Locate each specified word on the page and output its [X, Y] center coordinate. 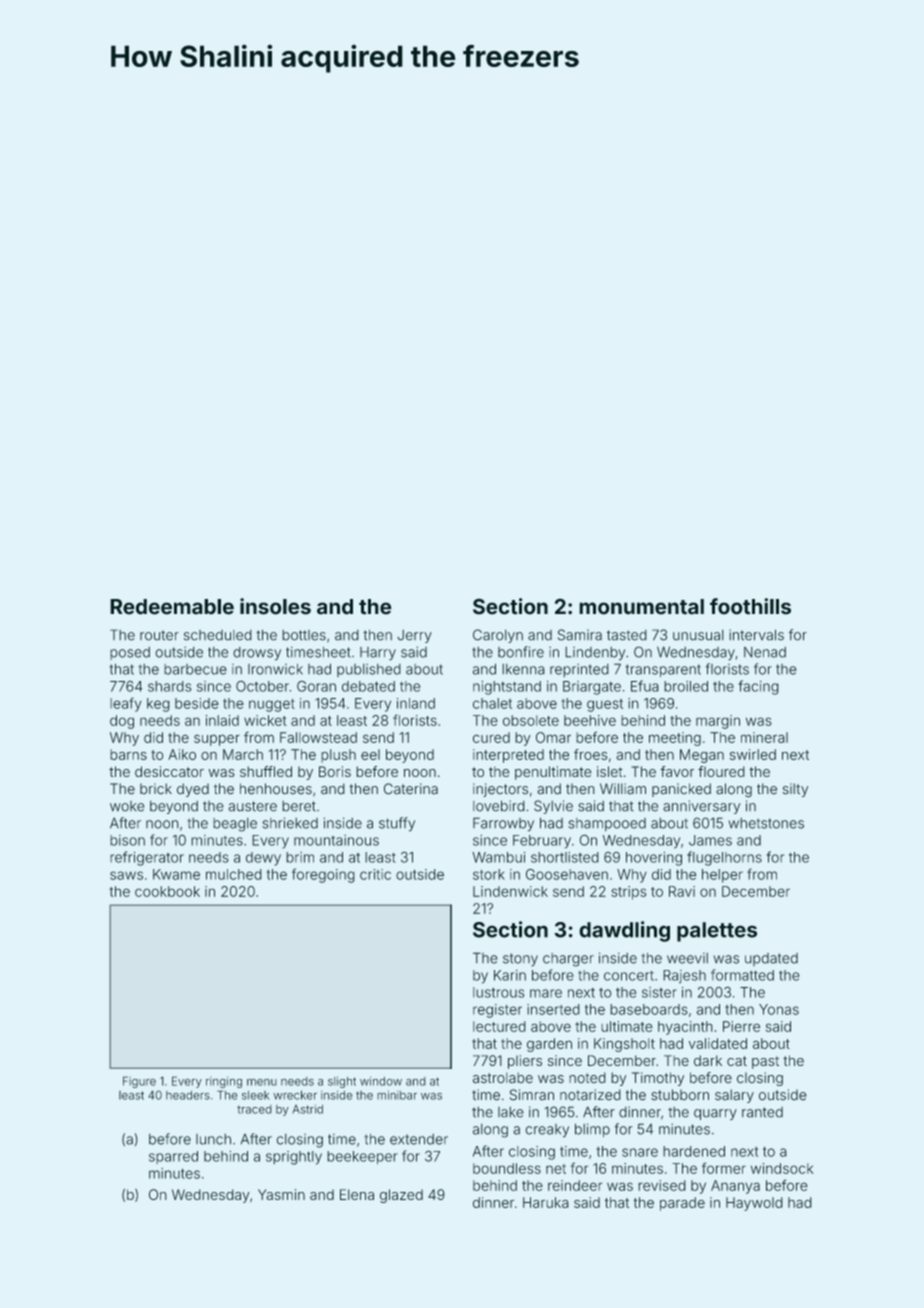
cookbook [167, 891]
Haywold [754, 1204]
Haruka [546, 1202]
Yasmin [281, 1194]
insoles [275, 606]
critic [375, 874]
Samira [580, 635]
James [710, 840]
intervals [756, 635]
